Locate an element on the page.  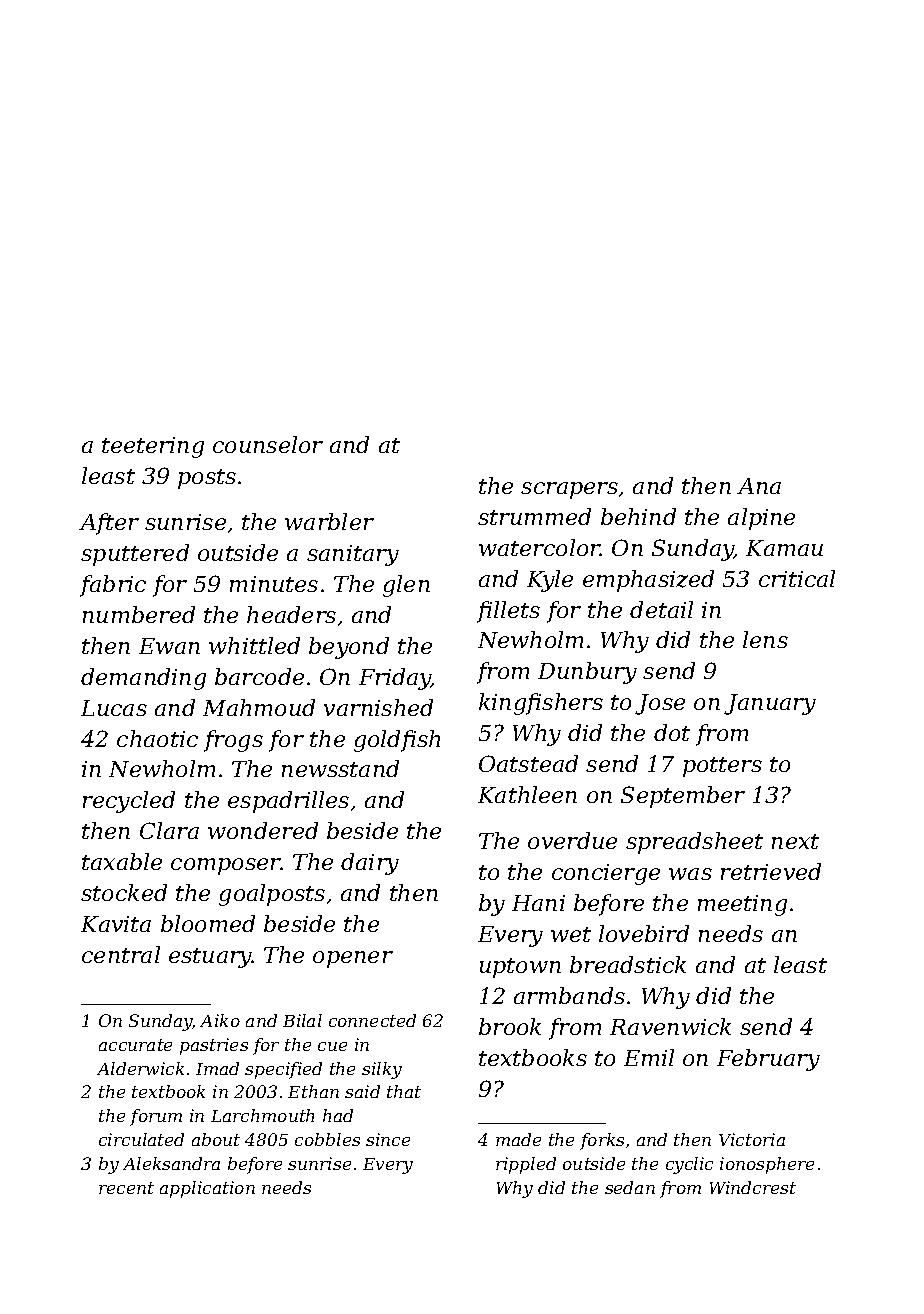
Imad is located at coordinates (217, 1068).
